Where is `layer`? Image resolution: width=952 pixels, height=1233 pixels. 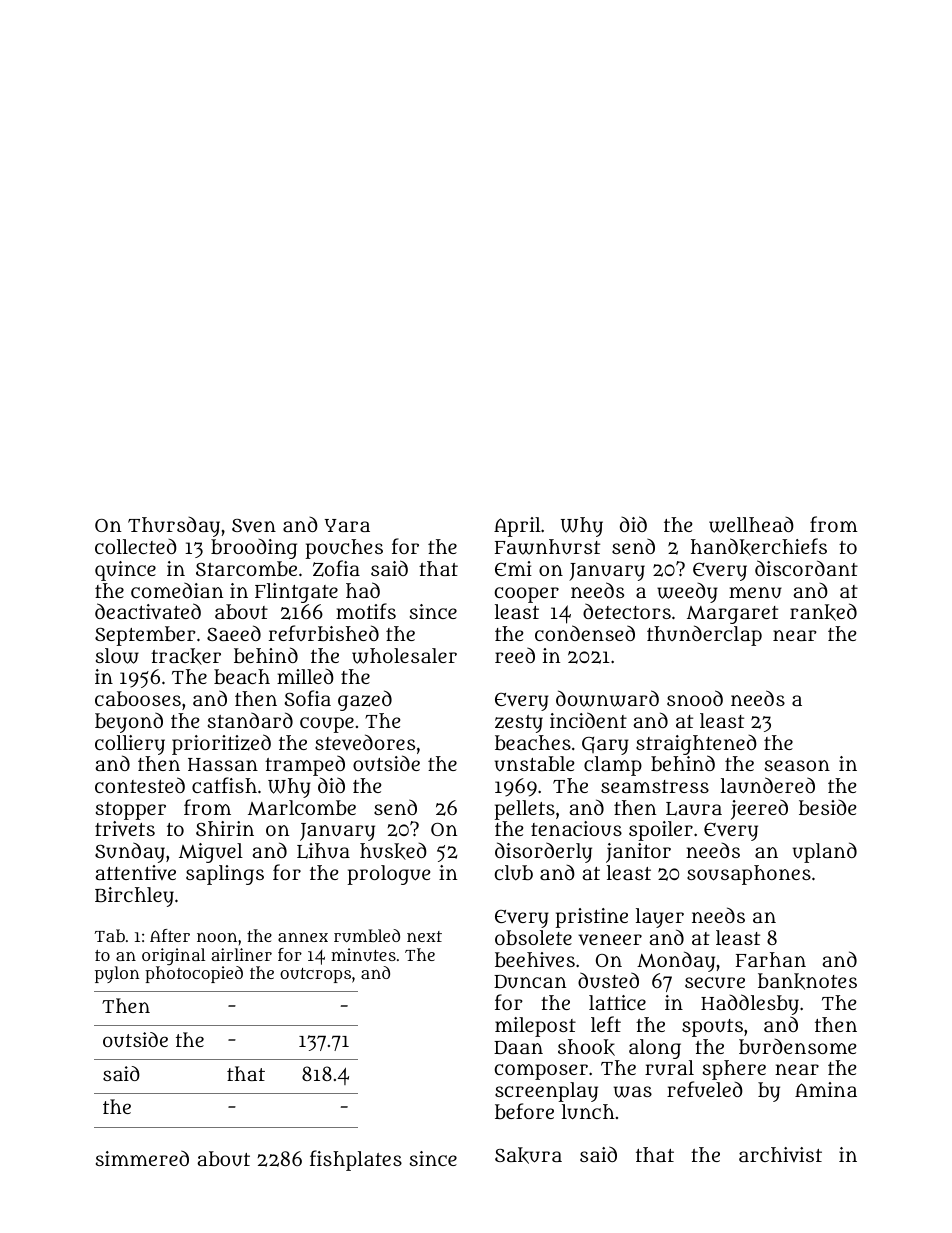
layer is located at coordinates (660, 918).
